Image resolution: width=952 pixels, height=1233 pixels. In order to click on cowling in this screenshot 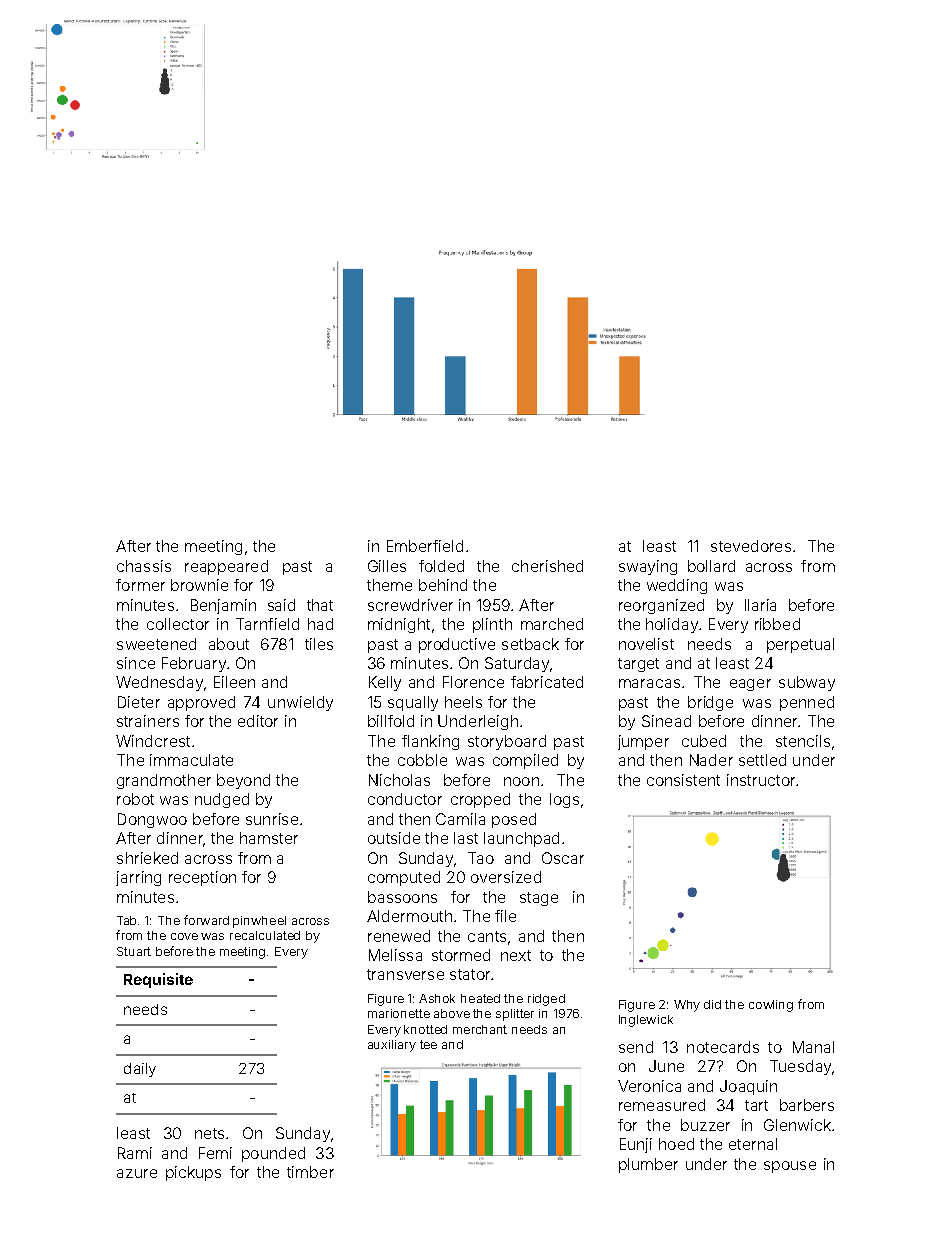, I will do `click(771, 1006)`.
